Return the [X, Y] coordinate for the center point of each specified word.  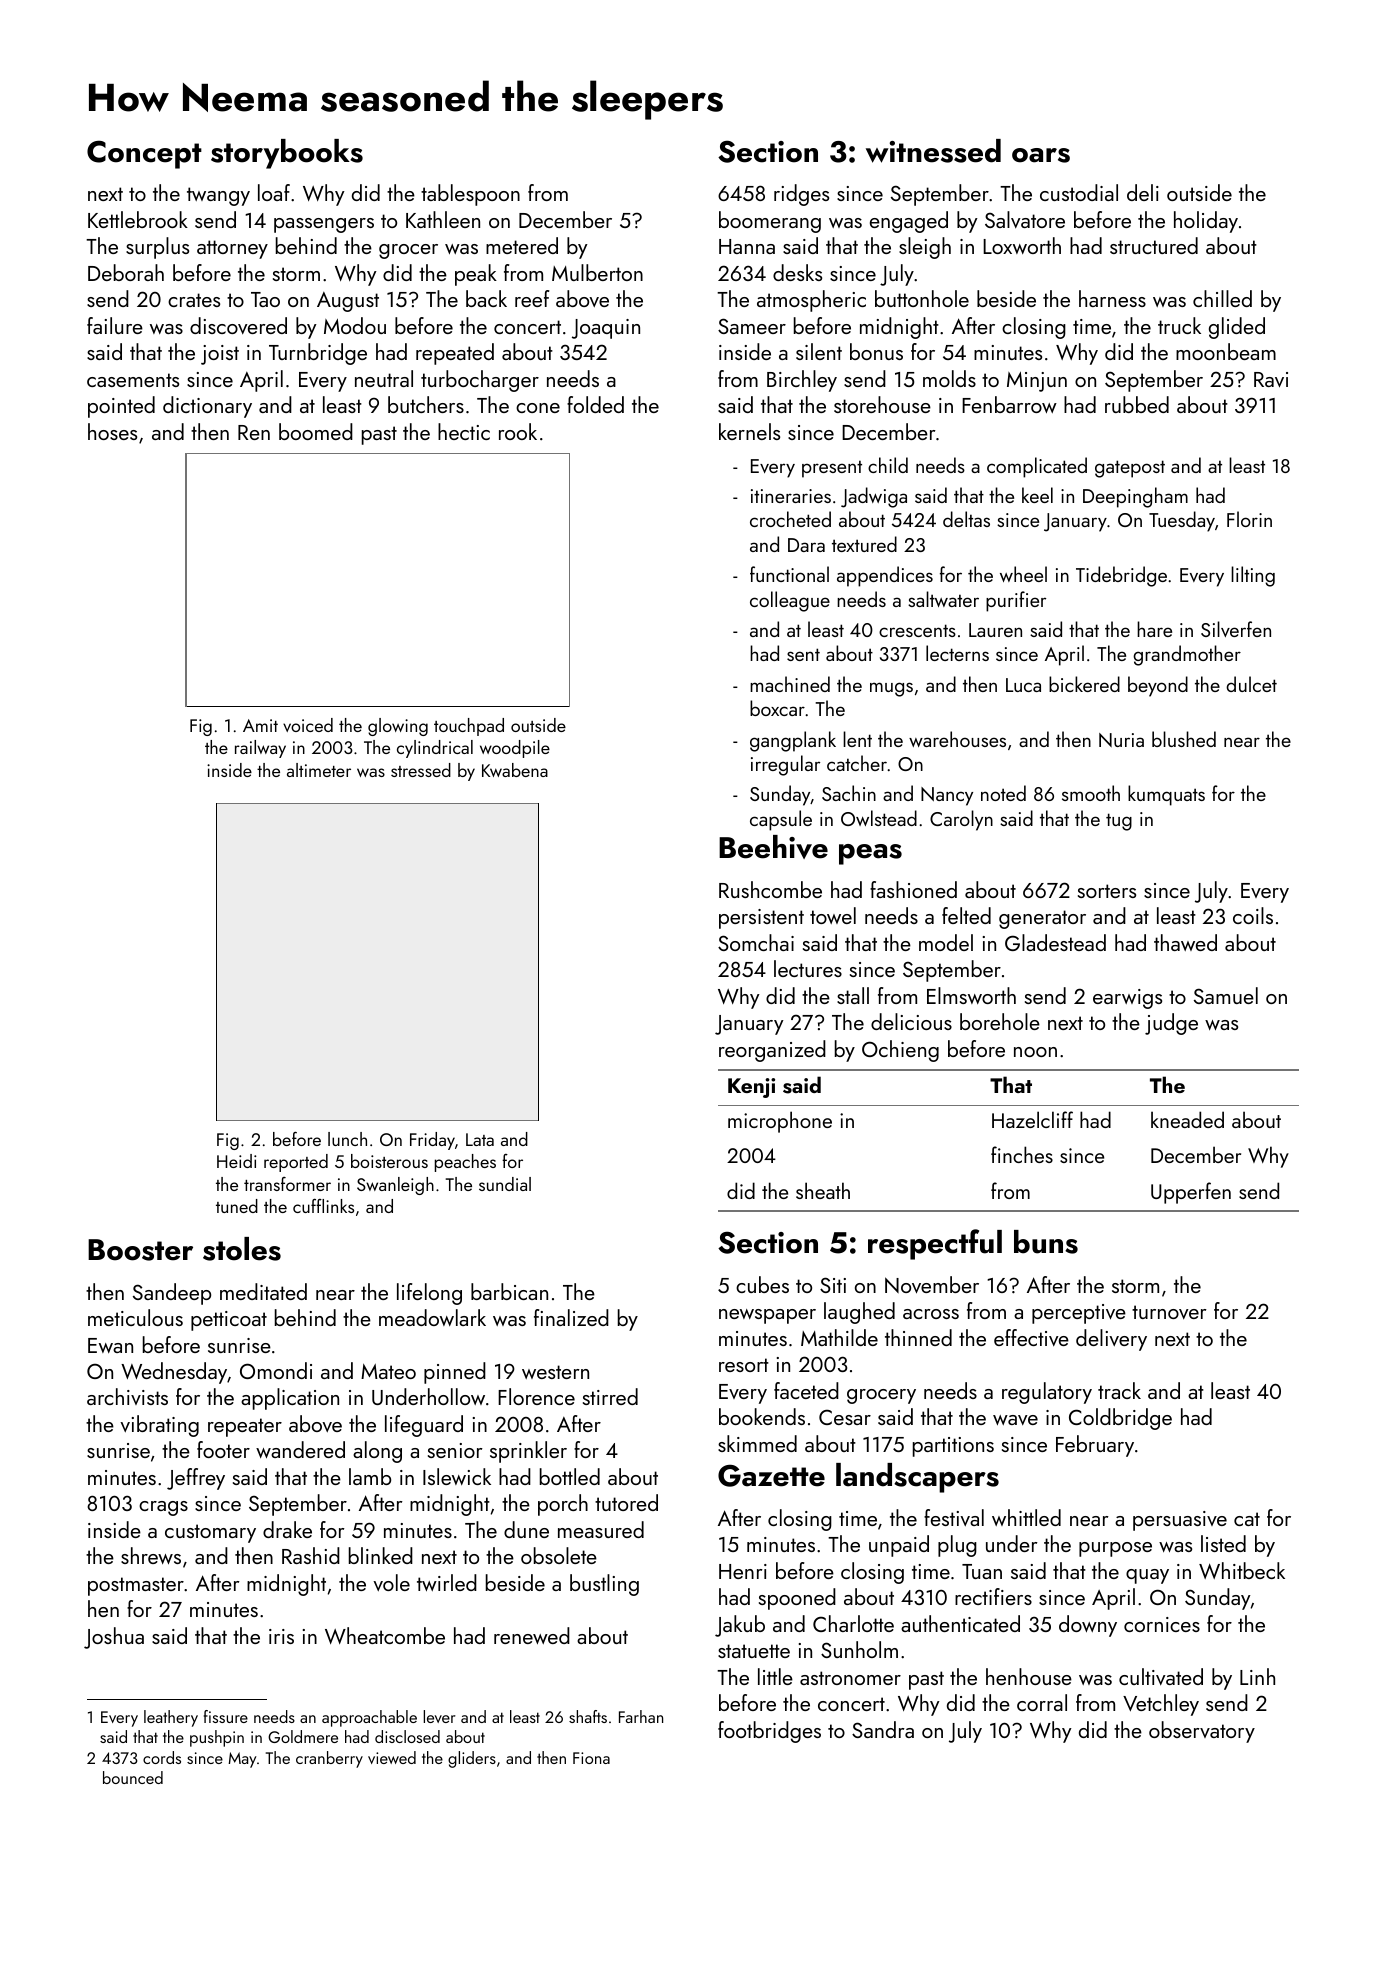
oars [1041, 155]
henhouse [1029, 1676]
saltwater [943, 599]
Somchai [756, 942]
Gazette [771, 1475]
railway [260, 749]
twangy [218, 196]
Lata [480, 1139]
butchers [426, 404]
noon [1035, 1052]
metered [522, 245]
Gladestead [1055, 942]
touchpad [469, 727]
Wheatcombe [385, 1635]
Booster [140, 1250]
